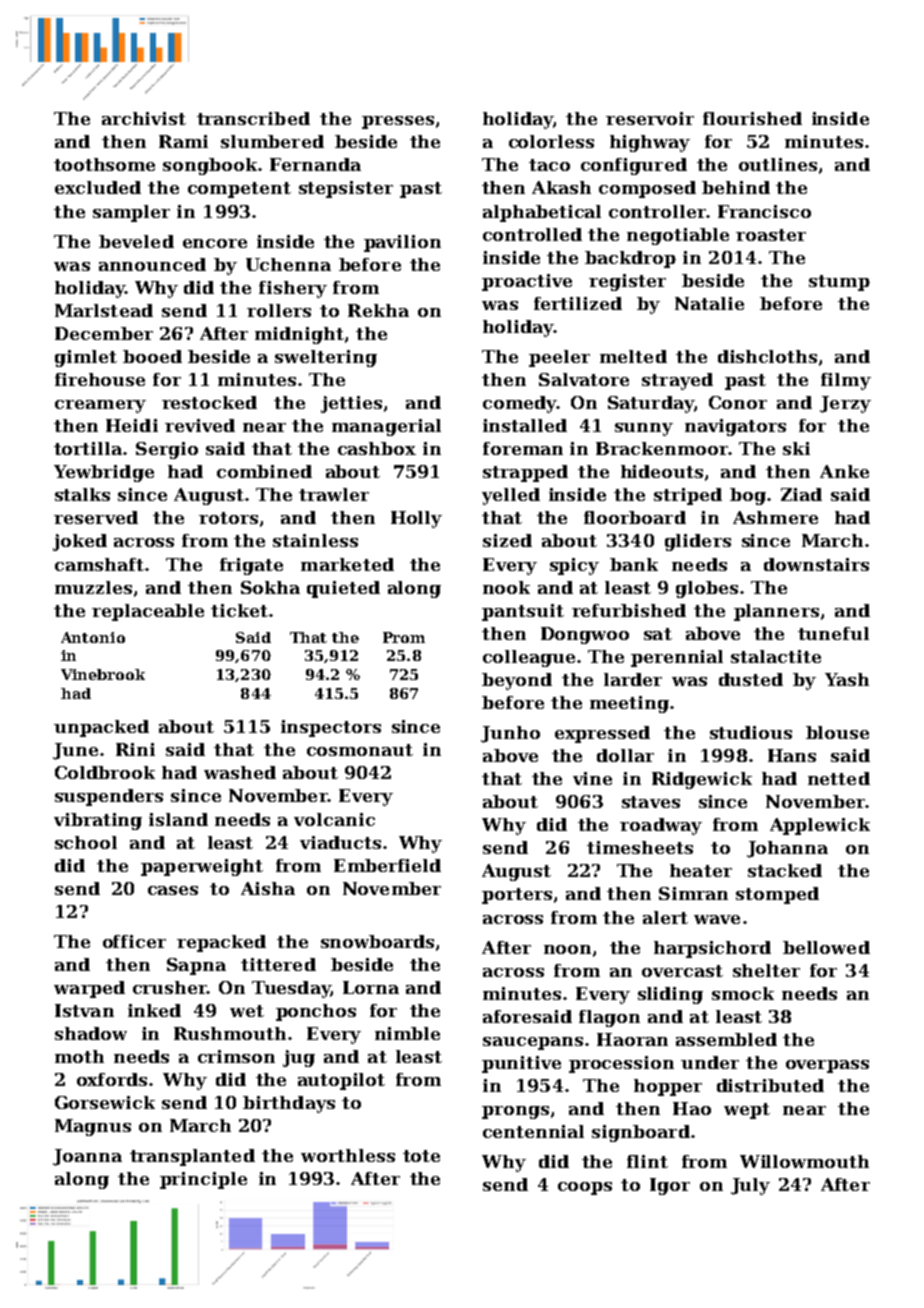 The height and width of the page is (1308, 924). Describe the element at coordinates (845, 404) in the page. I see `Jerzy` at that location.
